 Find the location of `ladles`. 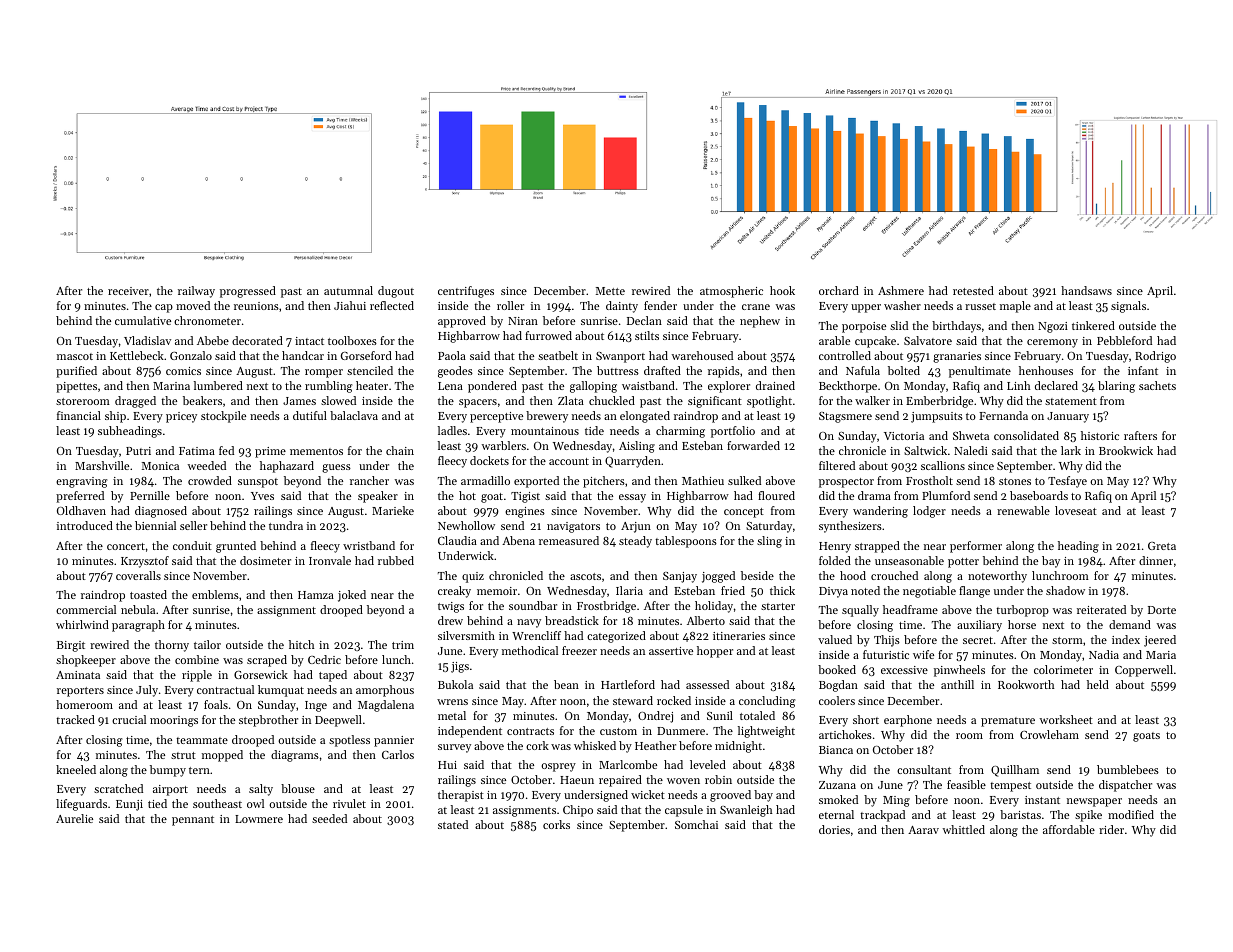

ladles is located at coordinates (452, 430).
